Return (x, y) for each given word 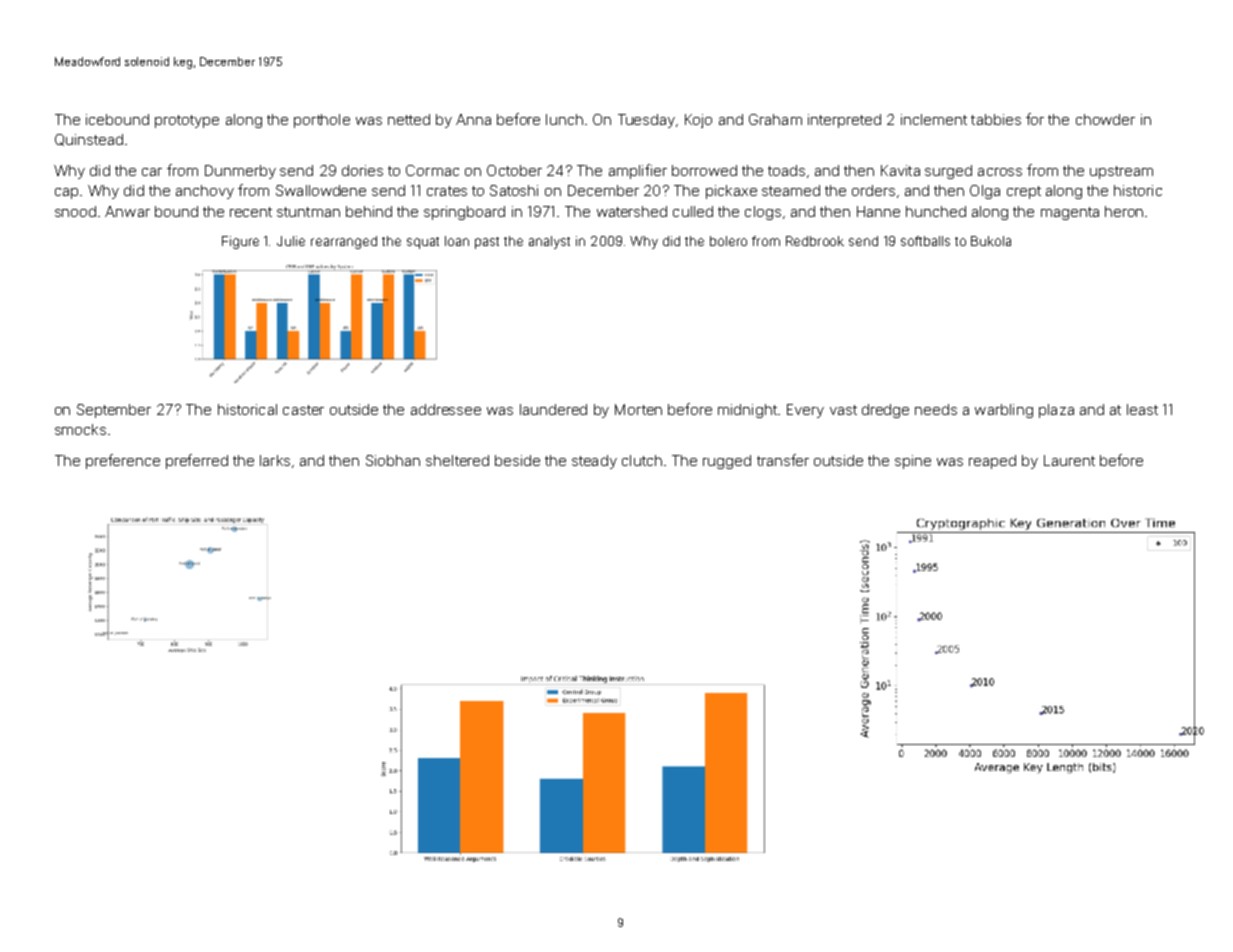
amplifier (638, 171)
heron (1124, 211)
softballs (925, 241)
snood (75, 211)
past (487, 243)
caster (303, 410)
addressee (446, 409)
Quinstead (89, 140)
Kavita (900, 170)
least (1142, 409)
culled (693, 211)
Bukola (991, 241)
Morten (638, 409)
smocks (80, 429)
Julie (291, 241)
